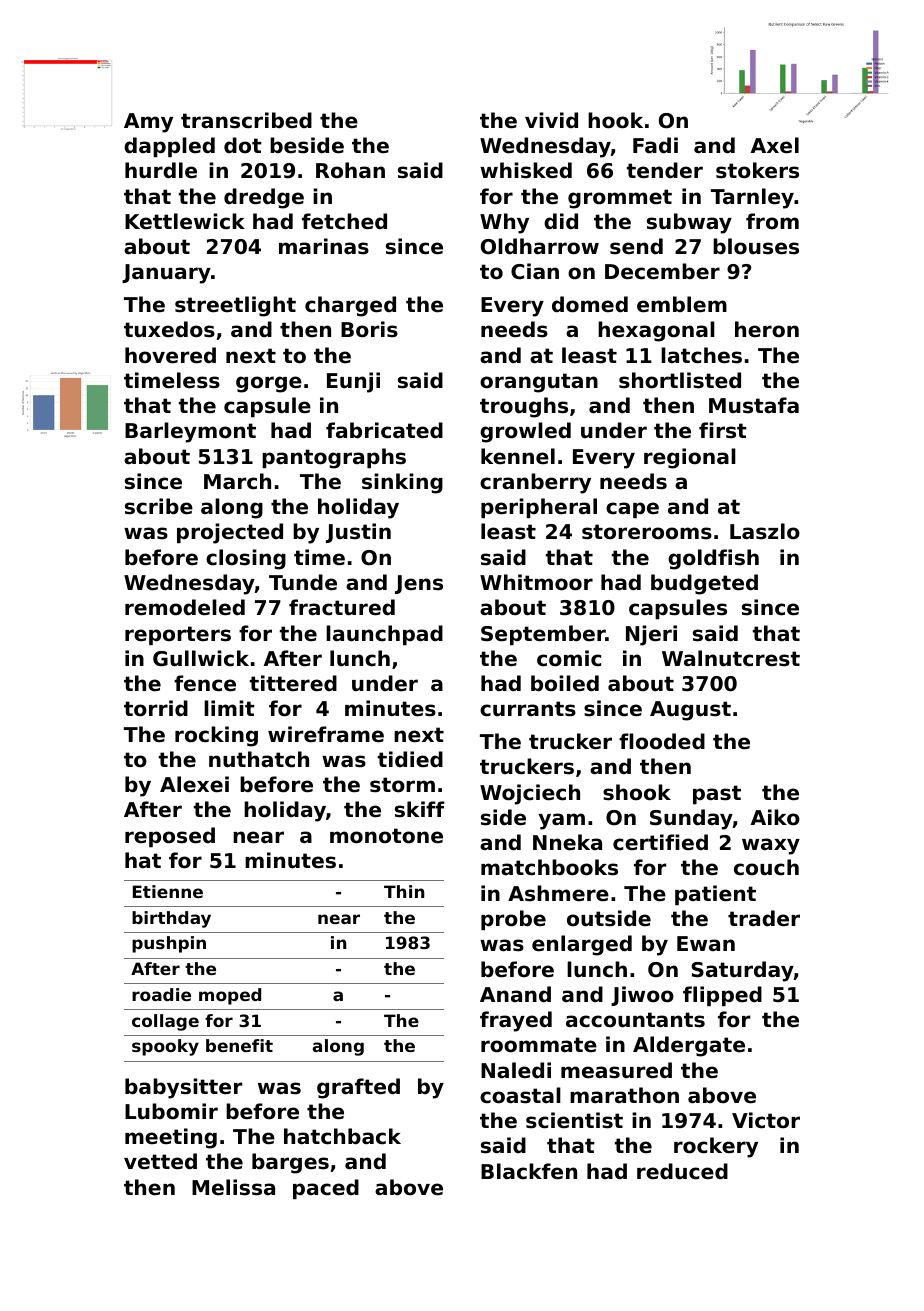  Describe the element at coordinates (775, 145) in the screenshot. I see `Axel` at that location.
